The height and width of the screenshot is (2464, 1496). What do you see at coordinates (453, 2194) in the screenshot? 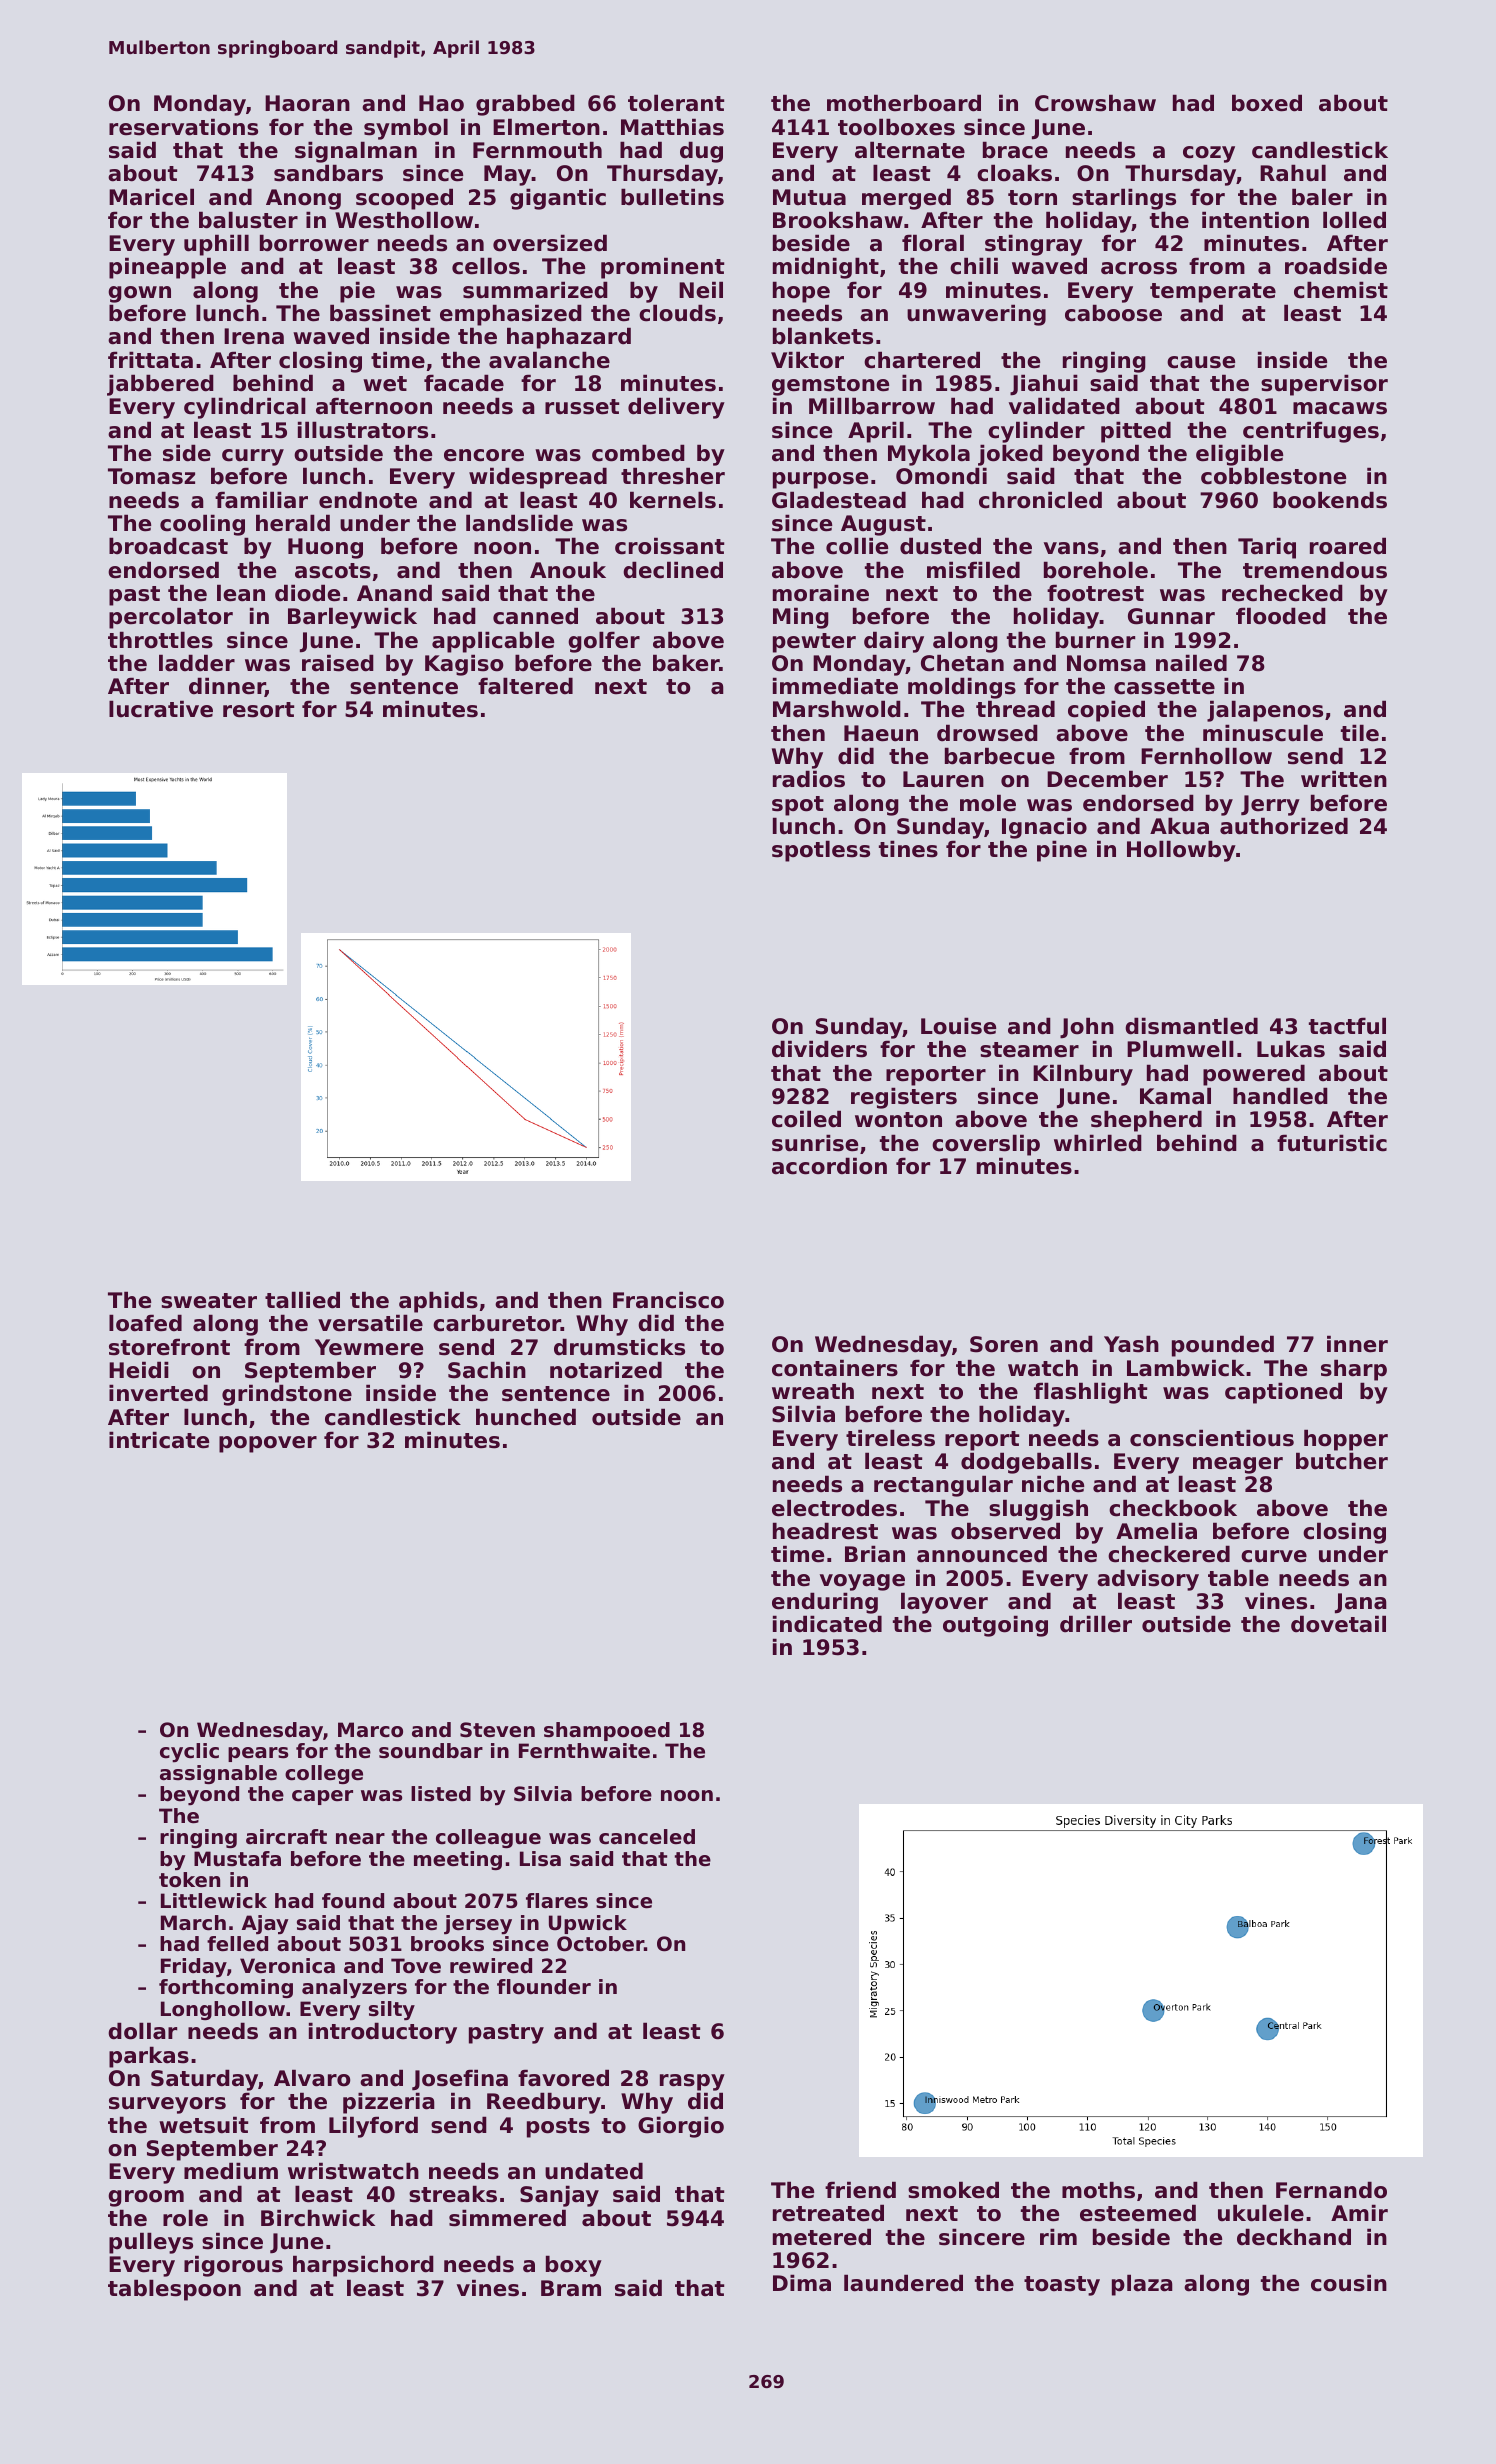
I see `streaks` at bounding box center [453, 2194].
